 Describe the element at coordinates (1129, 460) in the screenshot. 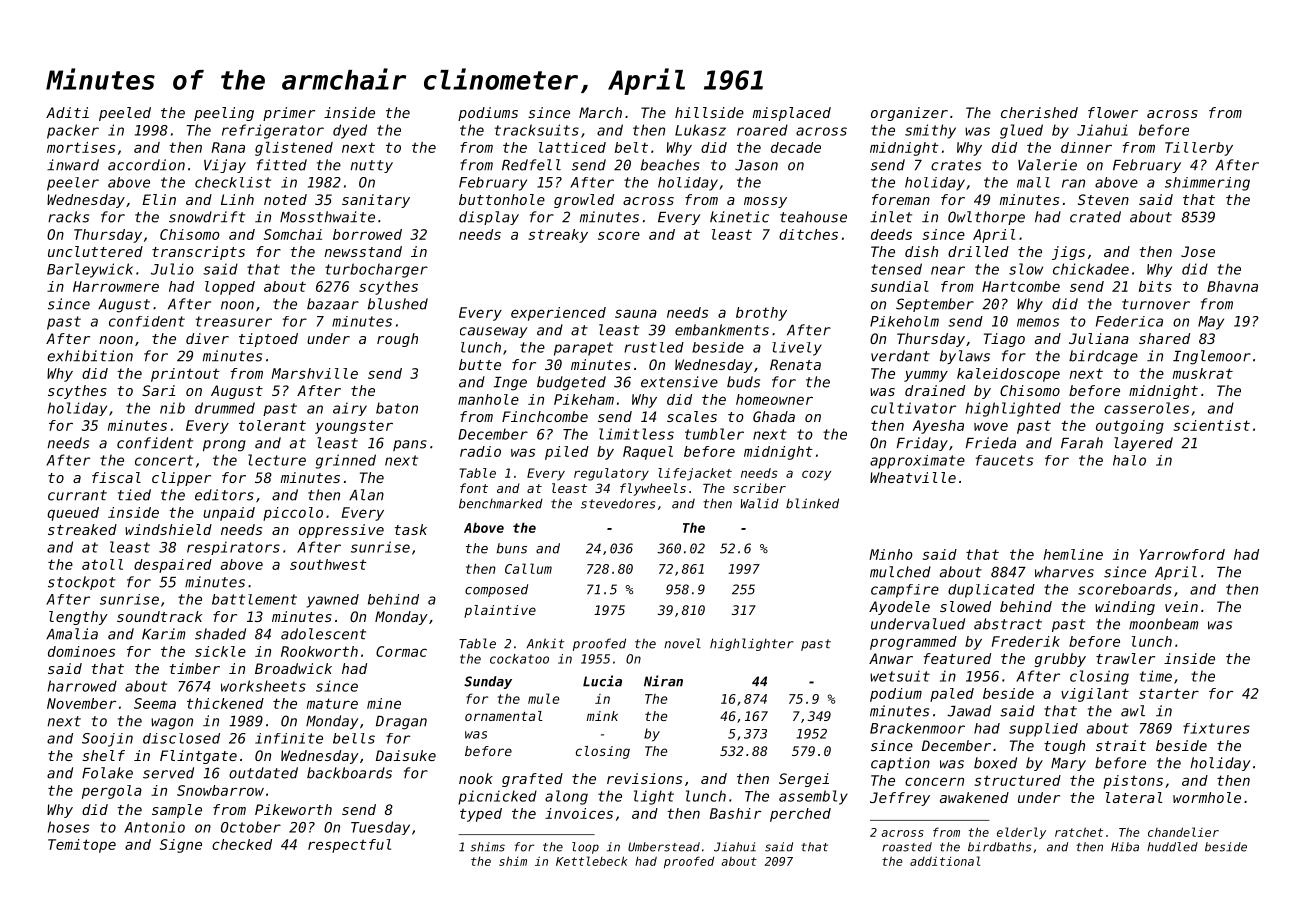

I see `halo` at that location.
